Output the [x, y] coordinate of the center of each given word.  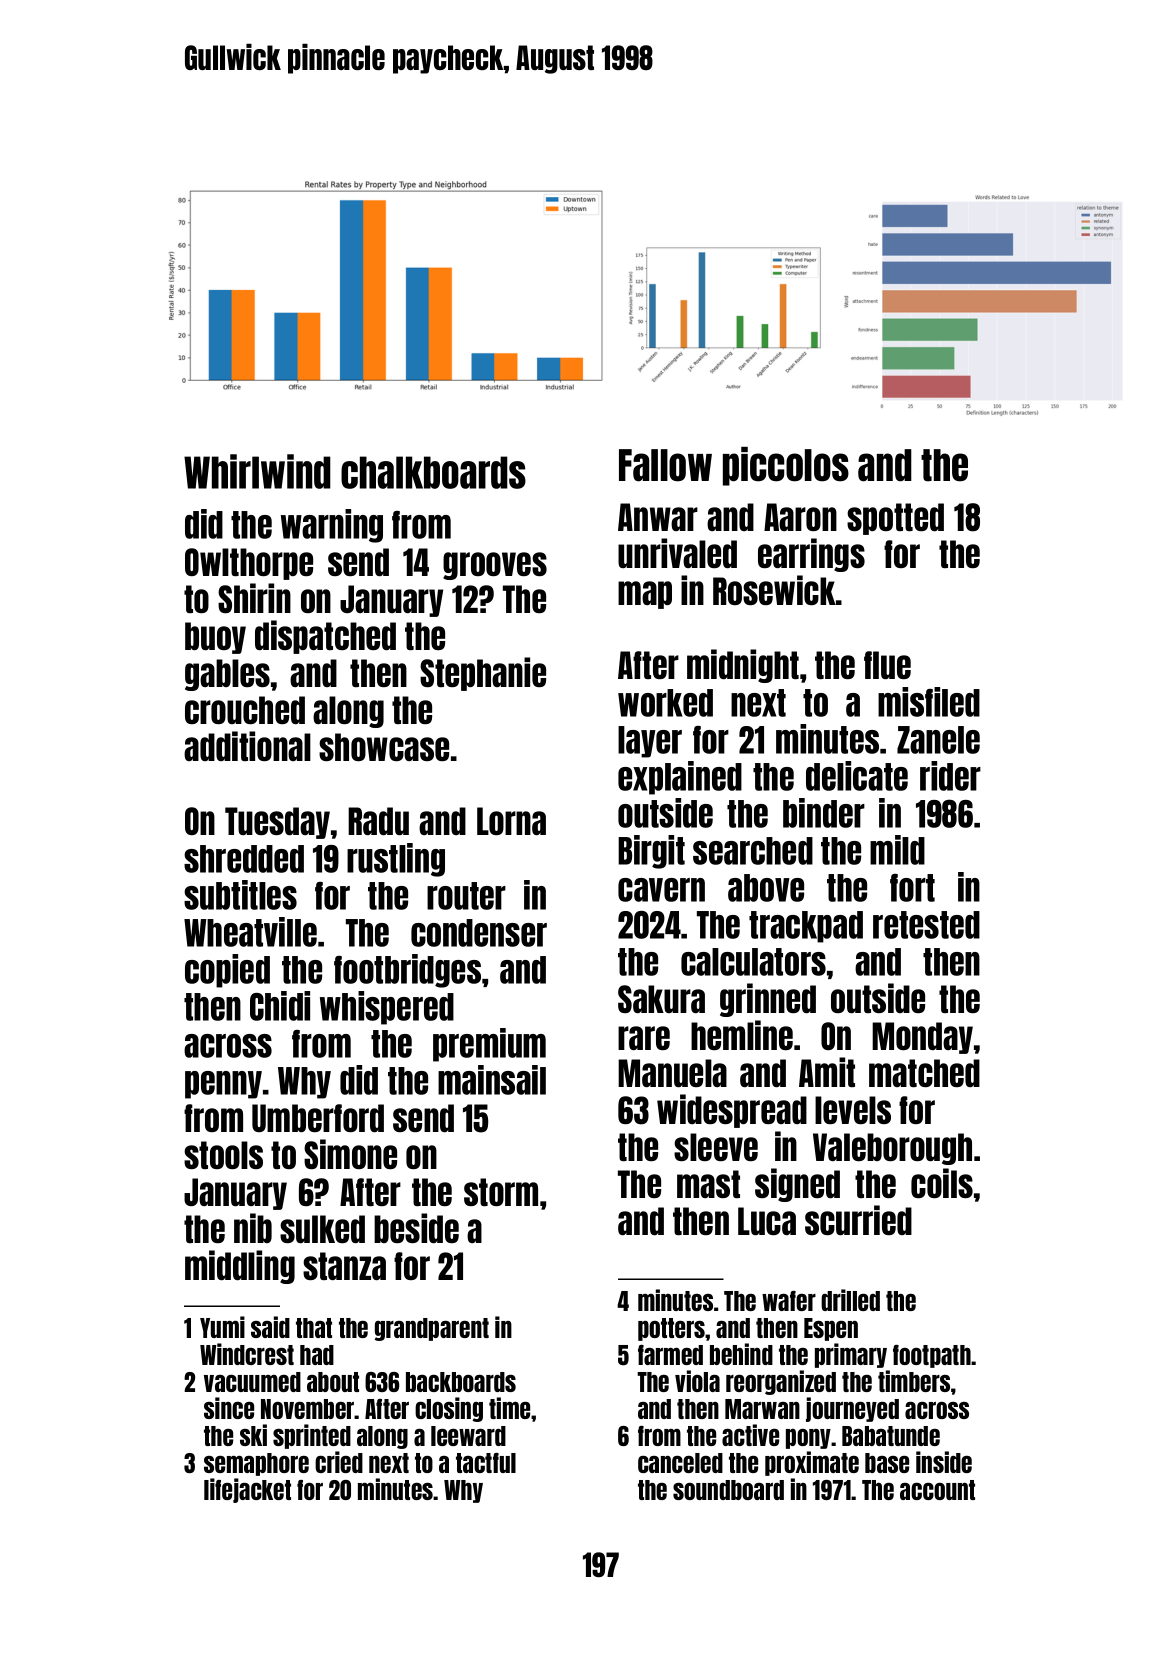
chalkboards [433, 472]
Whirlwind [257, 471]
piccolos [786, 466]
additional [247, 746]
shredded [244, 859]
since [229, 1408]
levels [853, 1110]
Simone [350, 1154]
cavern [661, 890]
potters [672, 1329]
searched [753, 851]
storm [501, 1192]
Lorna [511, 821]
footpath [932, 1356]
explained [680, 778]
